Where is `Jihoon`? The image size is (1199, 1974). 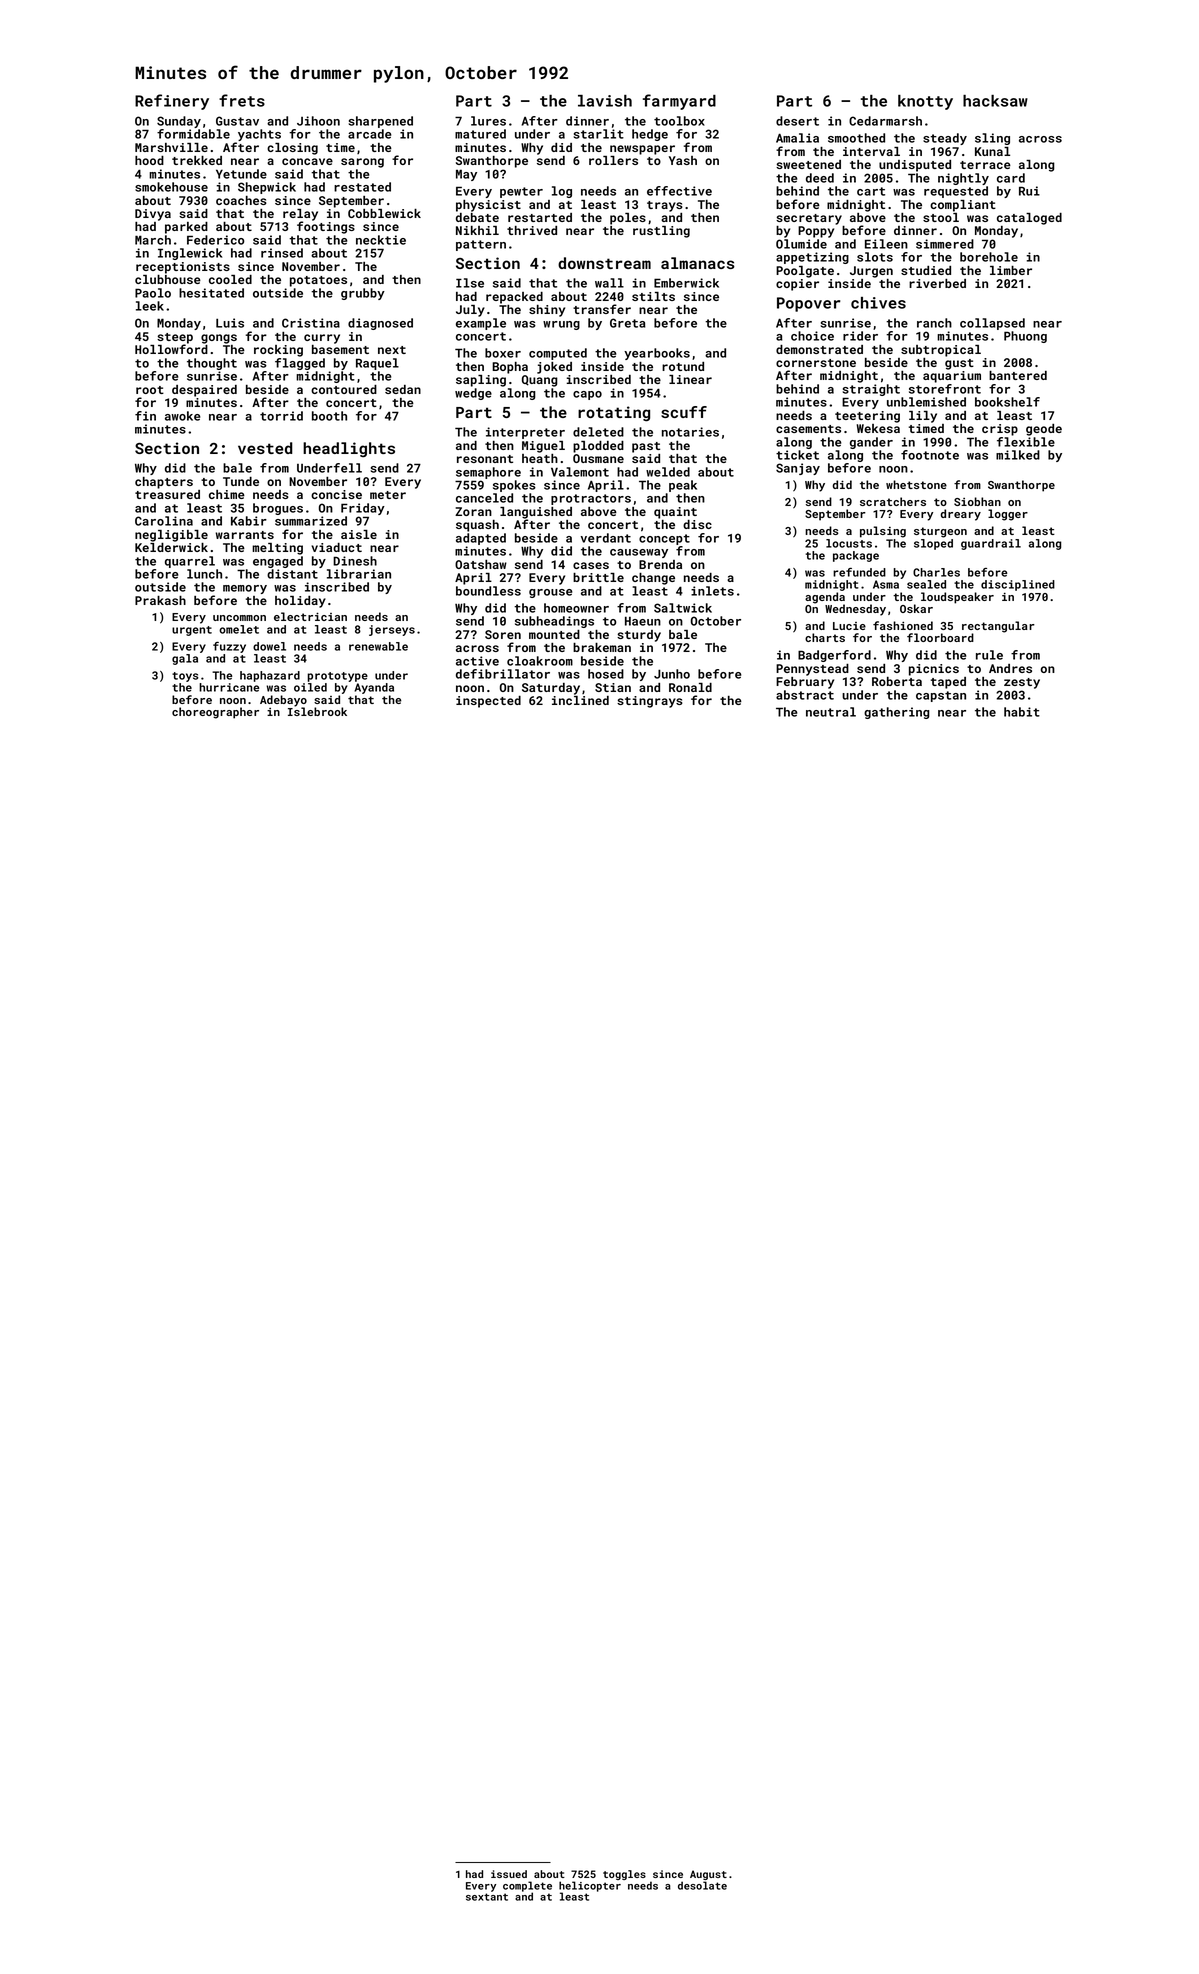 Jihoon is located at coordinates (318, 121).
